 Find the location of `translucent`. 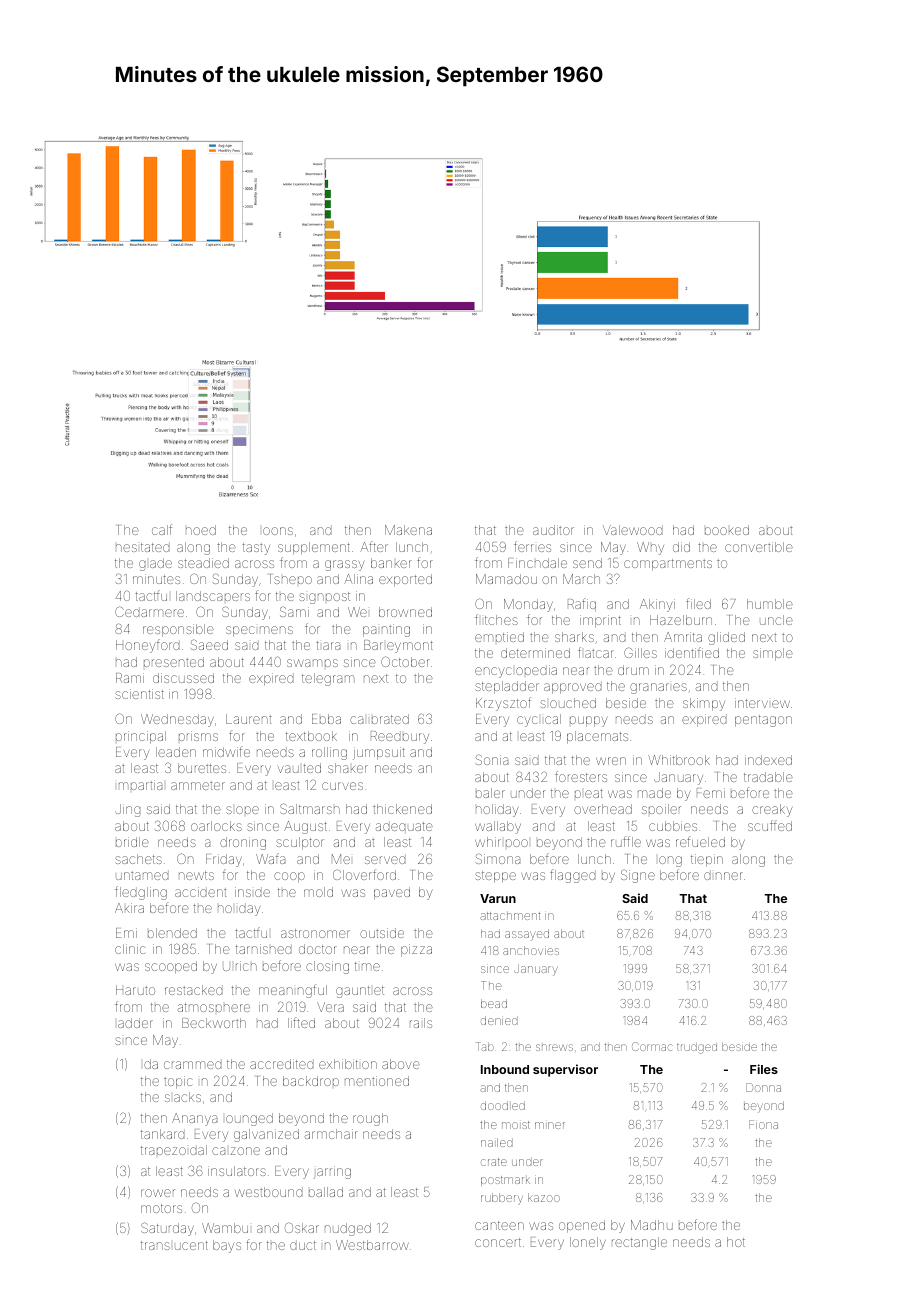

translucent is located at coordinates (174, 1245).
